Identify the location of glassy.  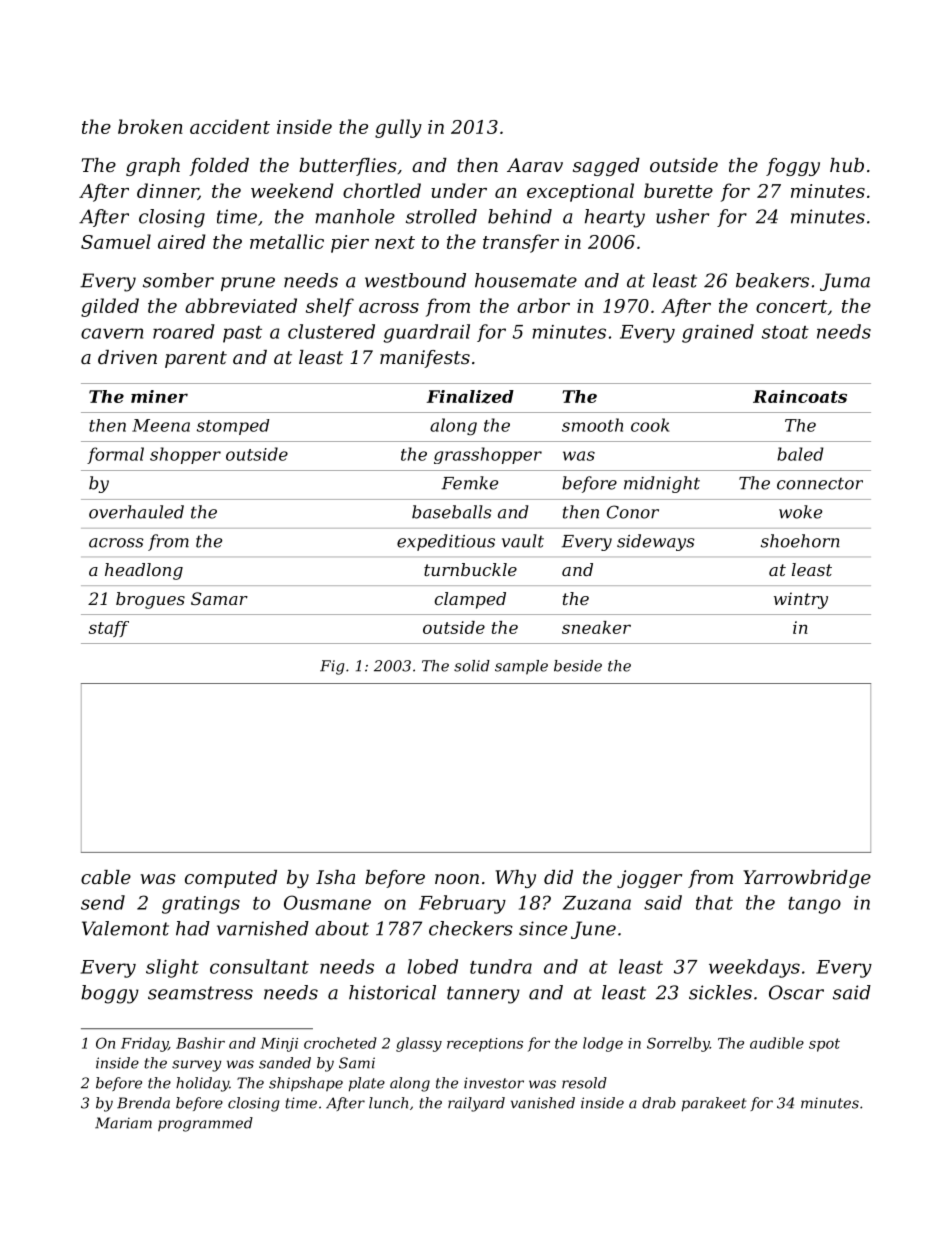
(419, 1044).
